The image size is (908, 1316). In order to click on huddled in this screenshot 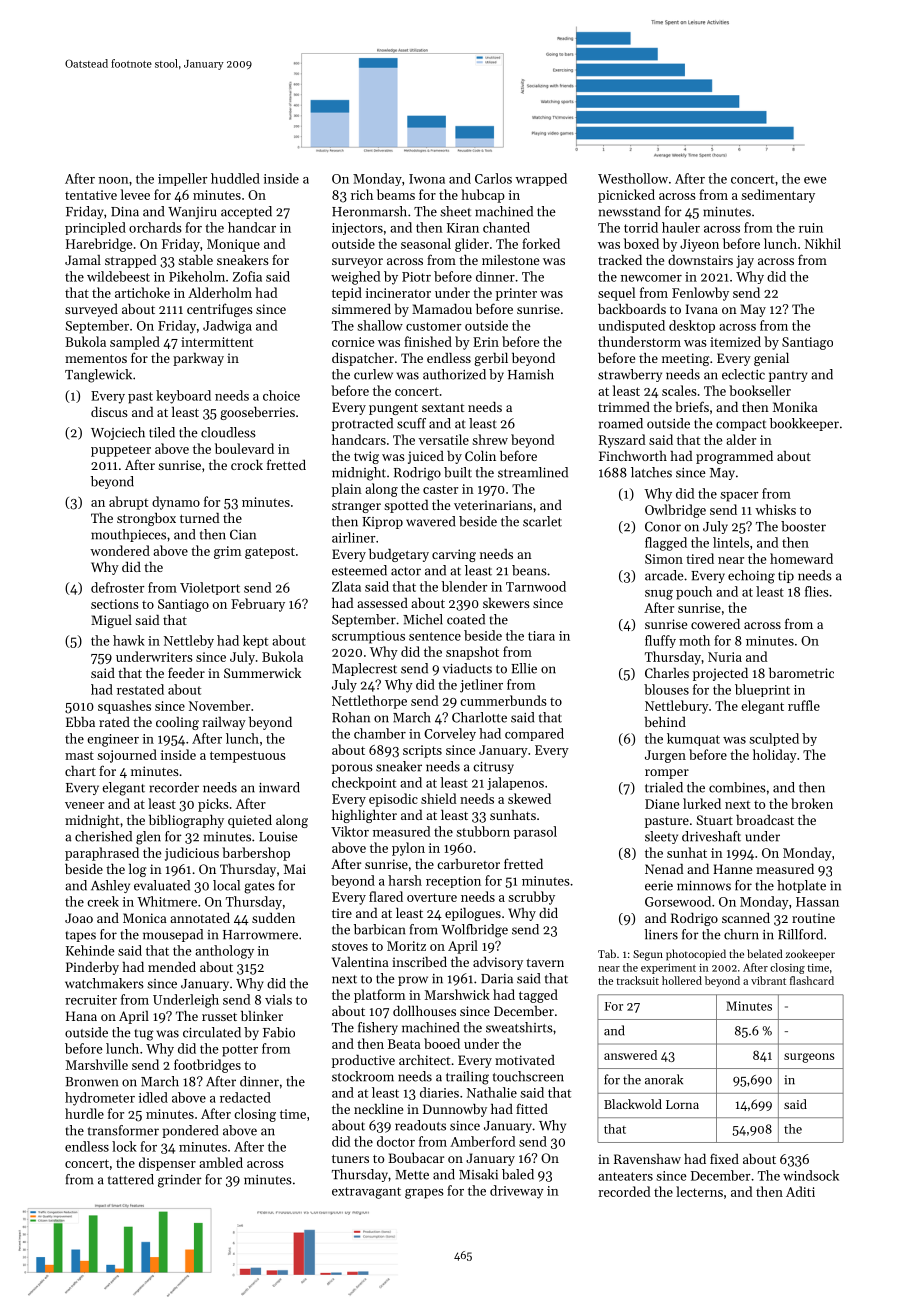, I will do `click(235, 178)`.
